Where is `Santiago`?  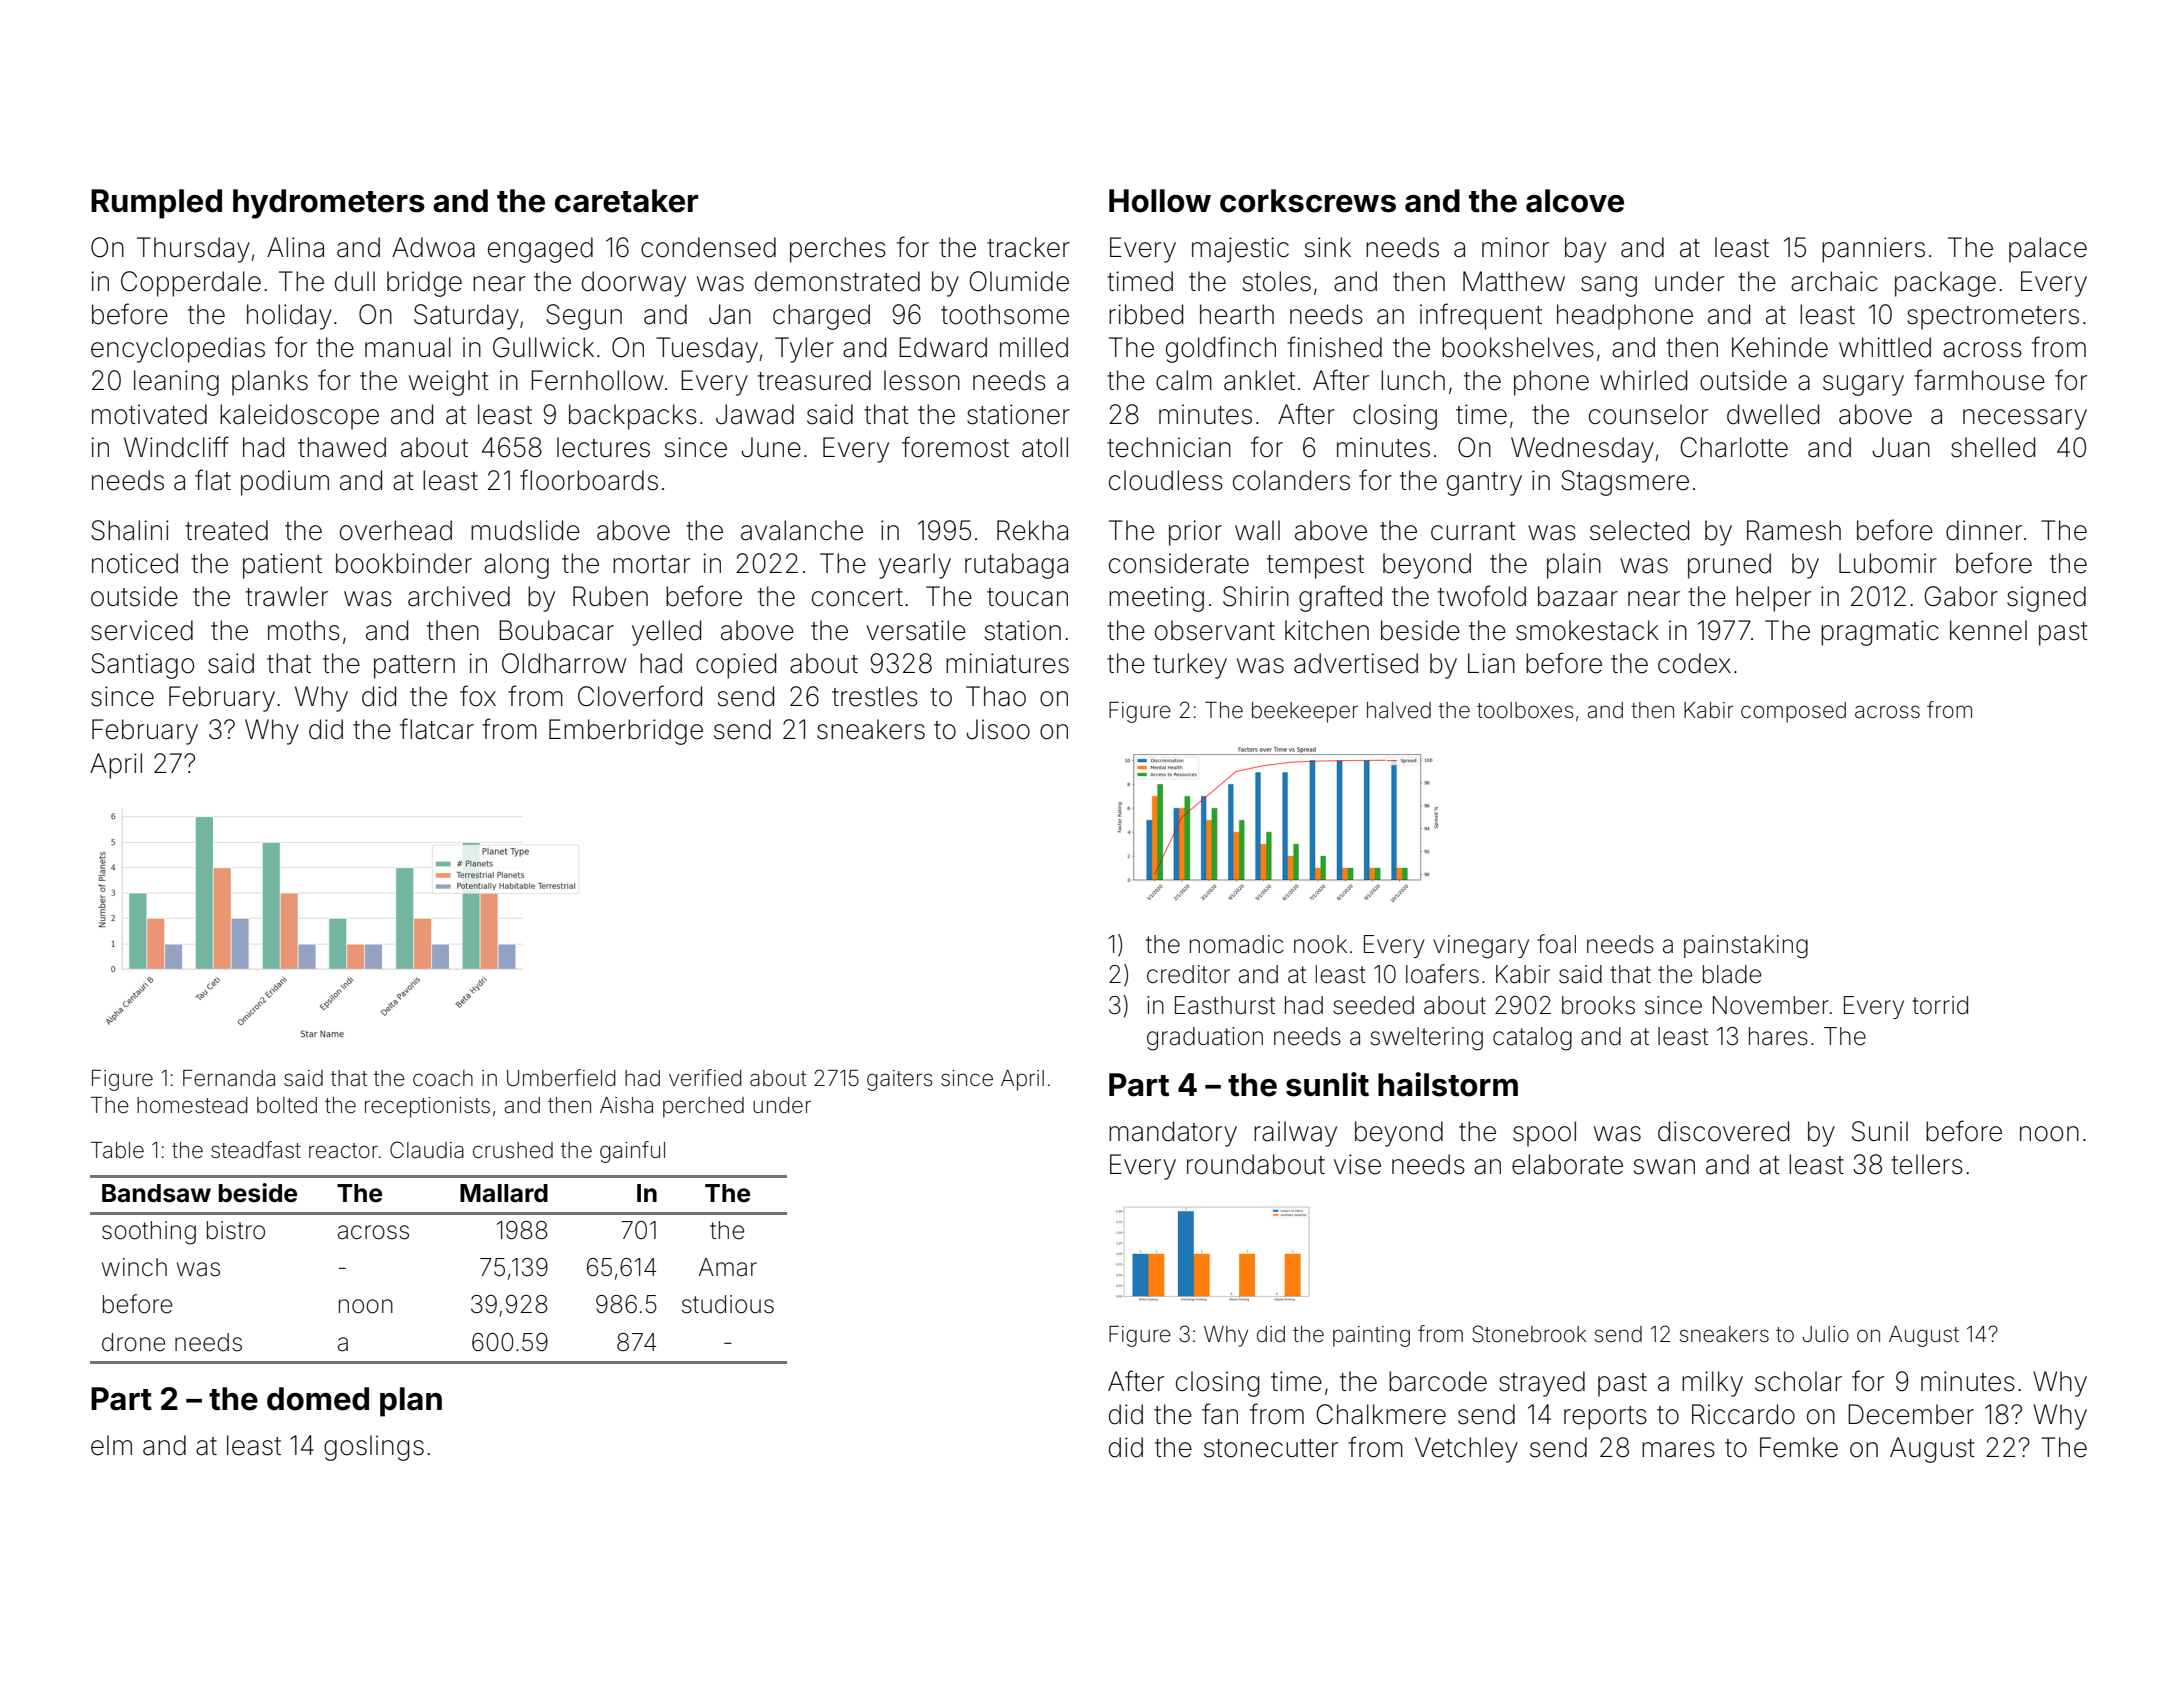 Santiago is located at coordinates (142, 666).
